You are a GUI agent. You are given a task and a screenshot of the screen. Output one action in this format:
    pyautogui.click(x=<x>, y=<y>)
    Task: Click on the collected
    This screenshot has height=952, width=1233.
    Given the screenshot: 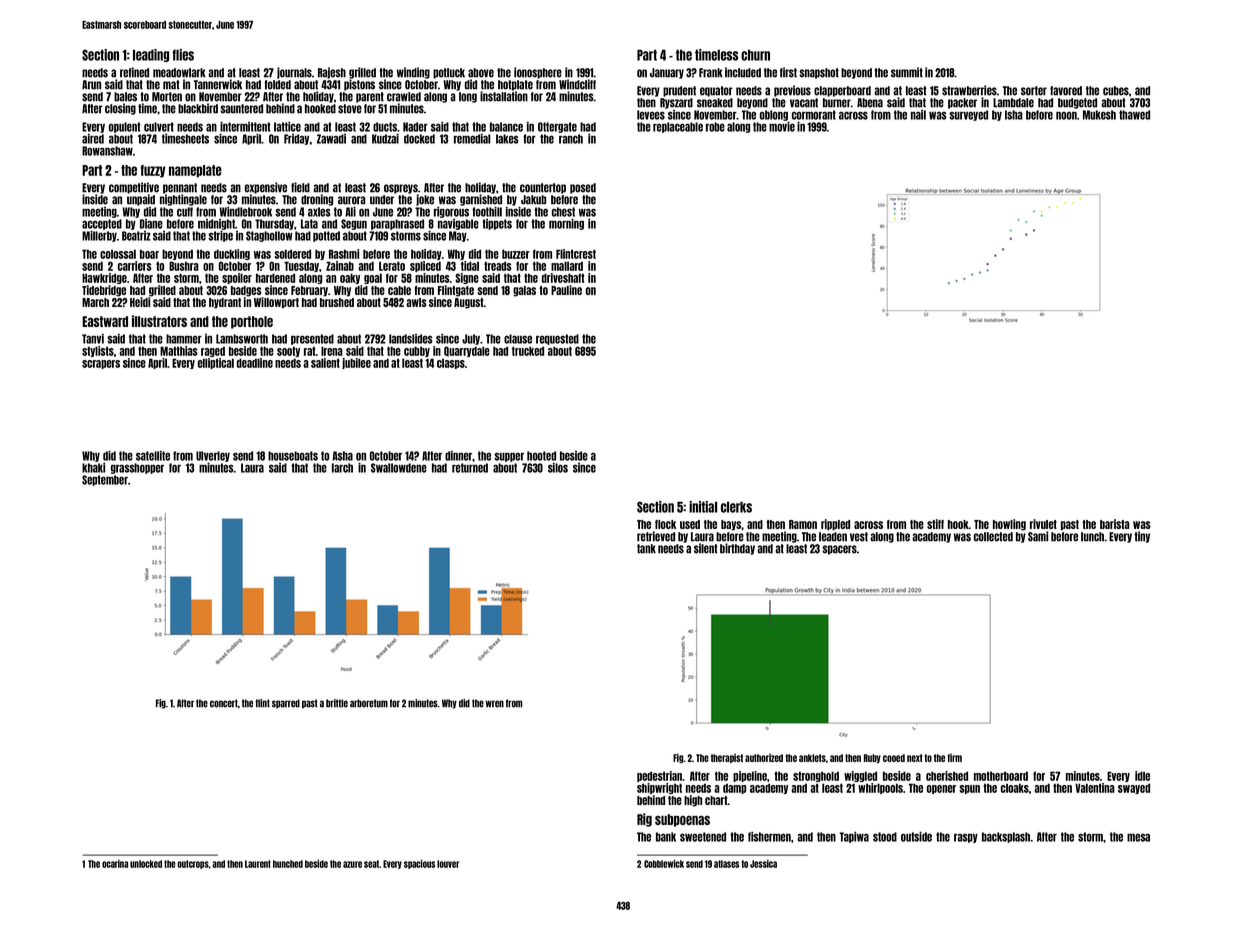 What is the action you would take?
    pyautogui.click(x=993, y=537)
